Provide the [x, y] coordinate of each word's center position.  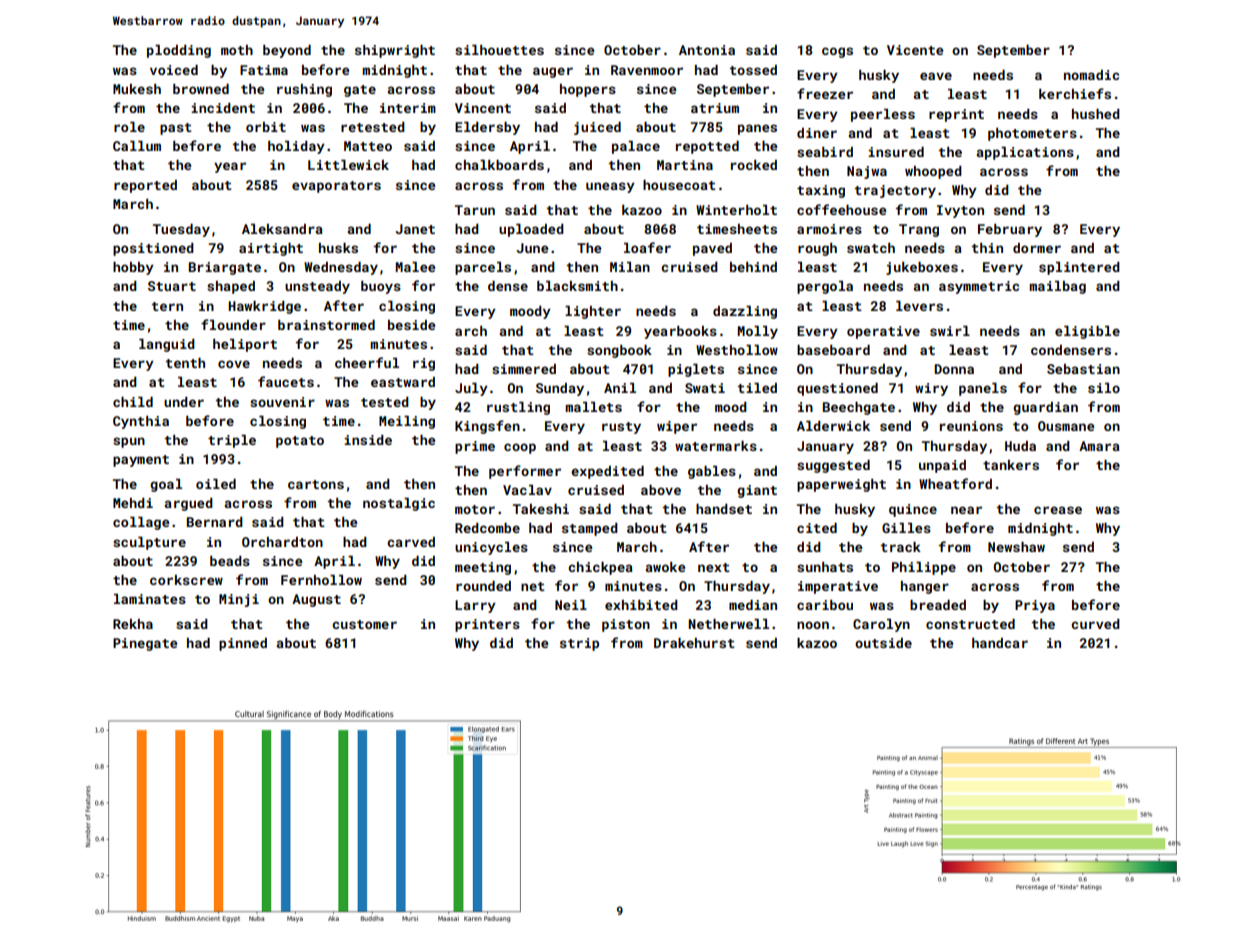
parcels [483, 268]
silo [1104, 388]
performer [525, 472]
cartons [316, 484]
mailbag [1057, 287]
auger [553, 72]
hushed [1096, 114]
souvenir [282, 402]
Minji [239, 600]
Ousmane [1066, 426]
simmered [524, 369]
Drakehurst [694, 643]
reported [145, 186]
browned [201, 89]
